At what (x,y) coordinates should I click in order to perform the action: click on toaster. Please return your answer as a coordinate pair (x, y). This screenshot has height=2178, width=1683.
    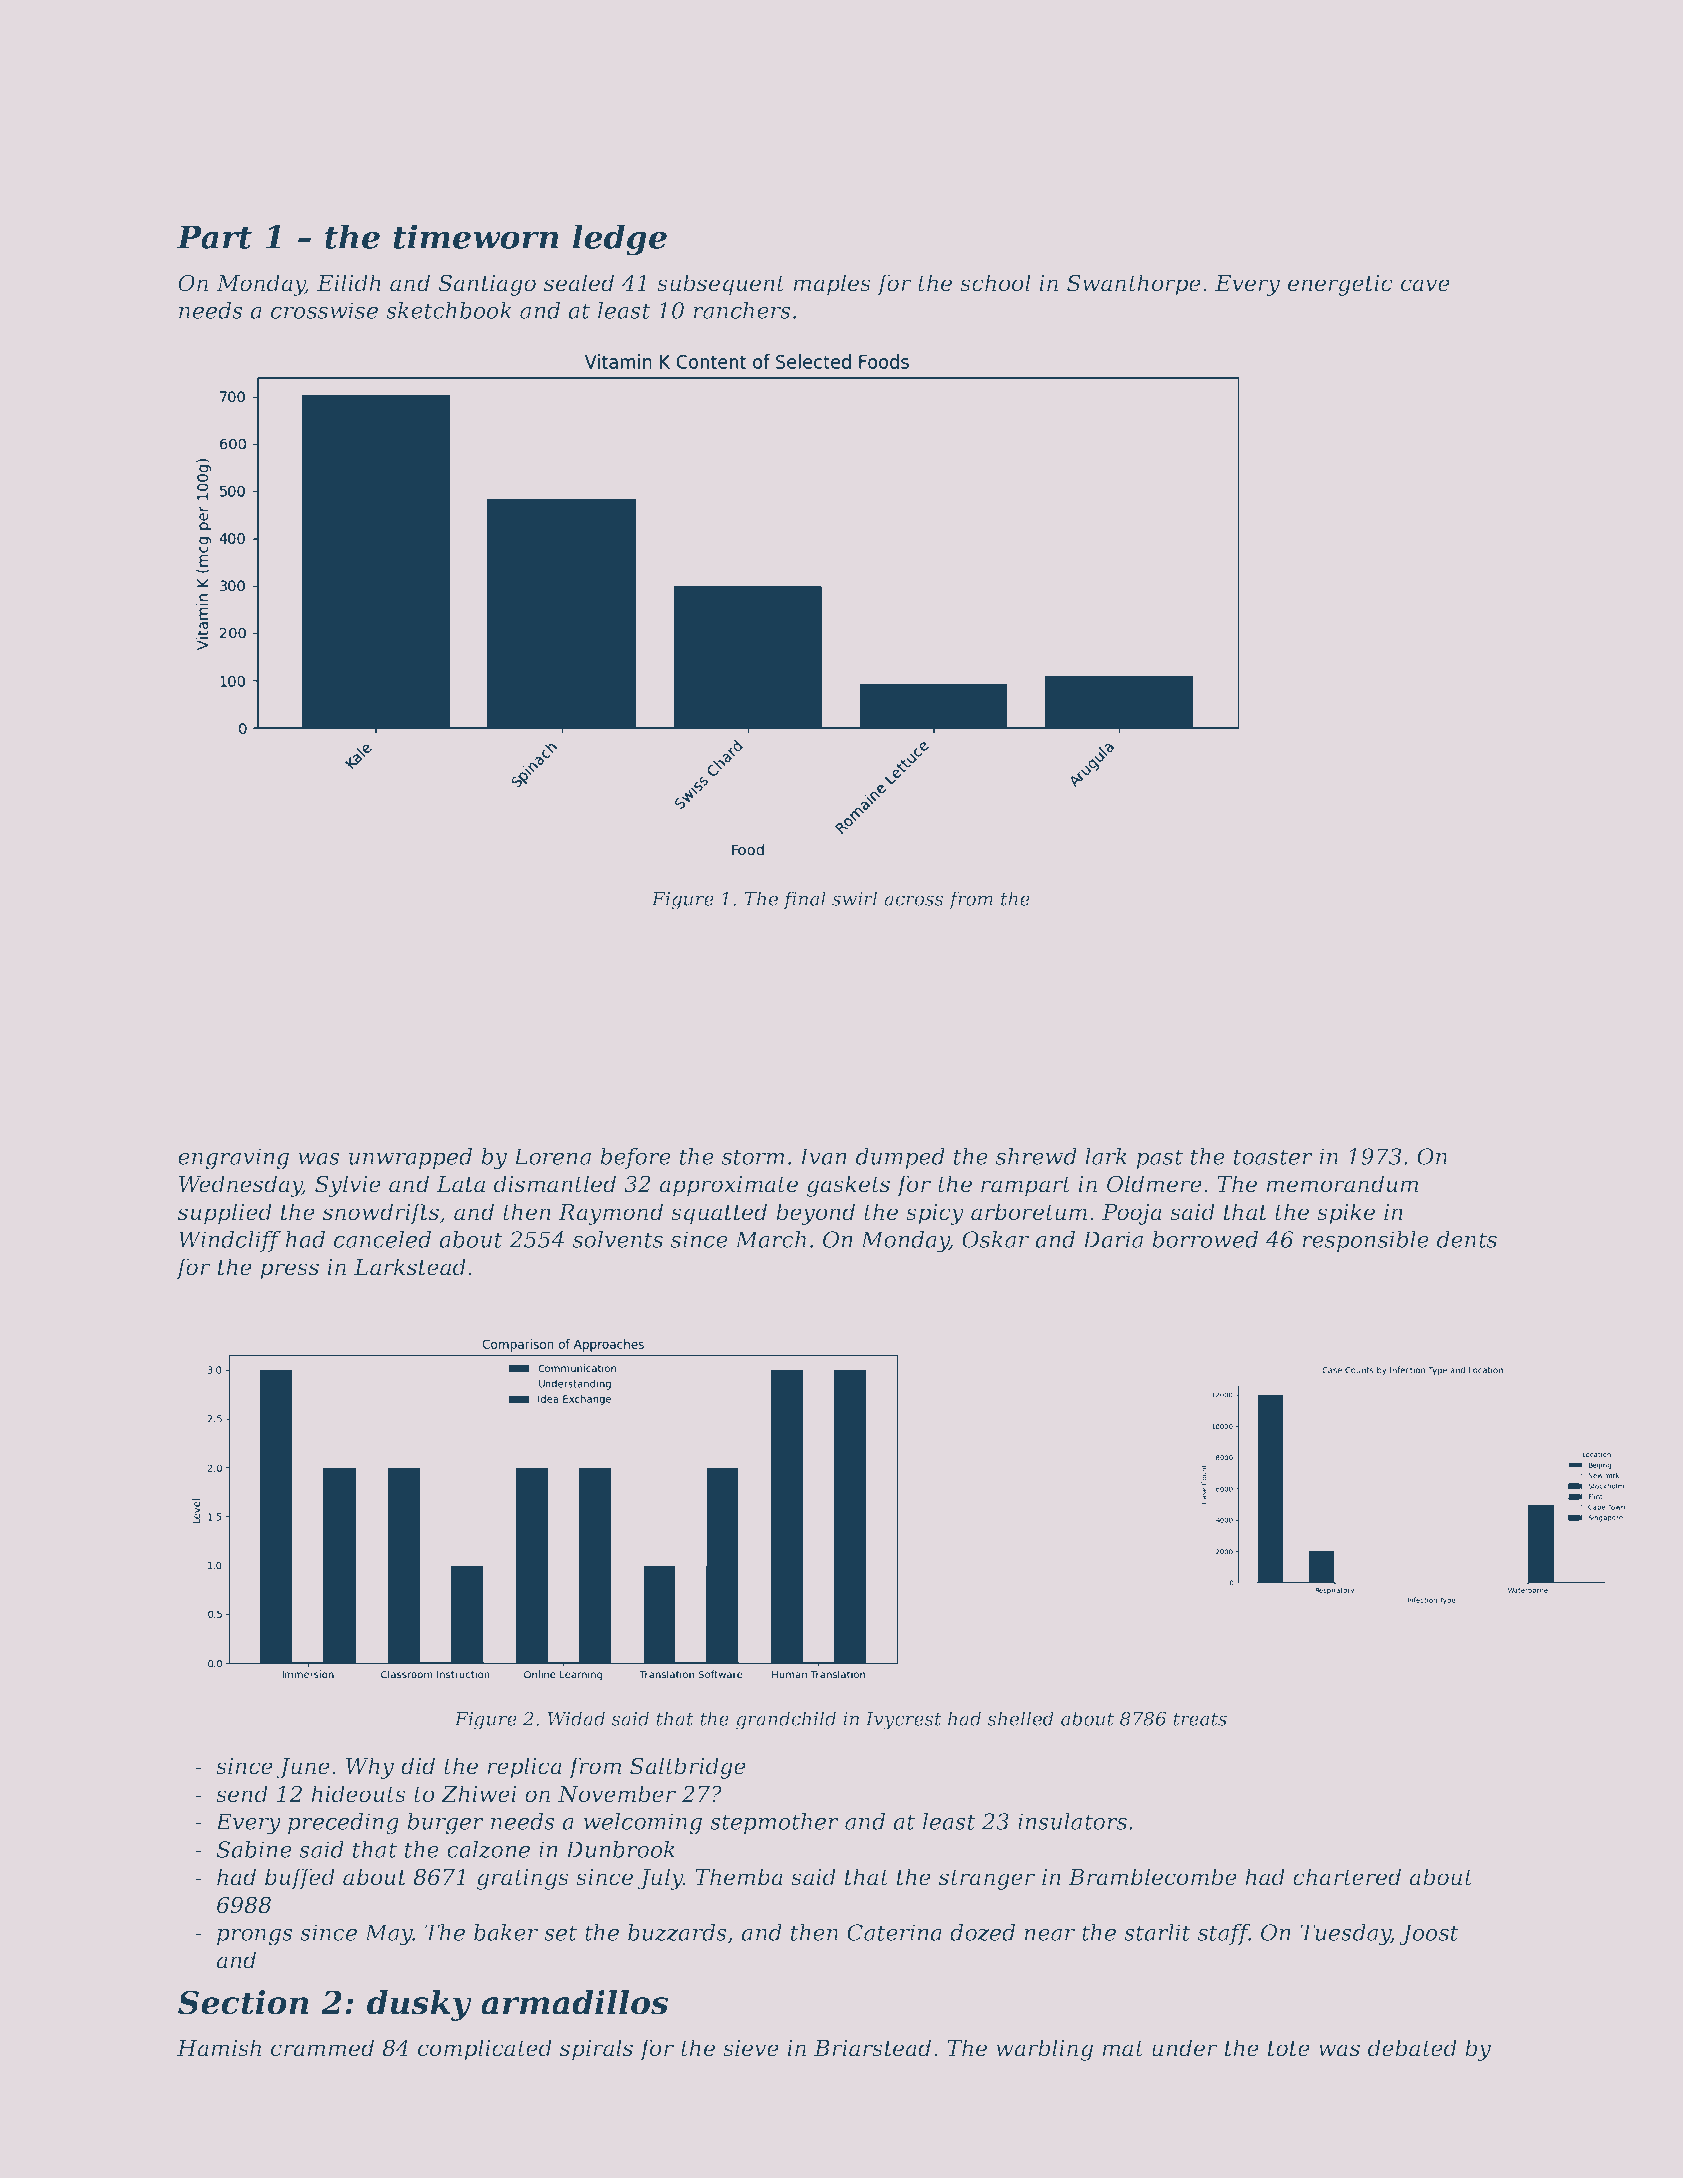
    Looking at the image, I should click on (1273, 1157).
